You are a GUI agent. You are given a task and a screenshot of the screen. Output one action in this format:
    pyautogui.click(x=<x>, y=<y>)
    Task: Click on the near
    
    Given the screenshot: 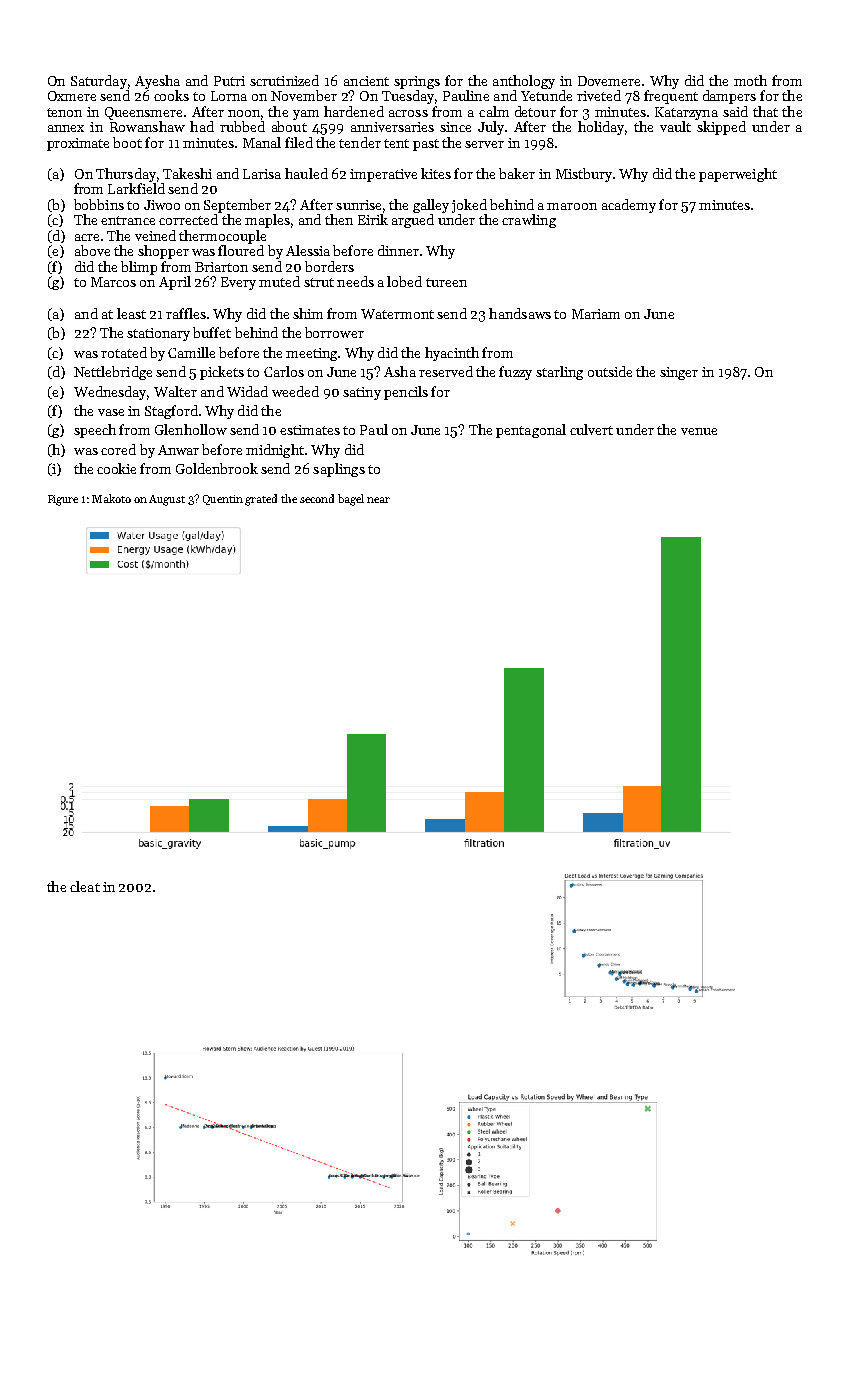 What is the action you would take?
    pyautogui.click(x=378, y=500)
